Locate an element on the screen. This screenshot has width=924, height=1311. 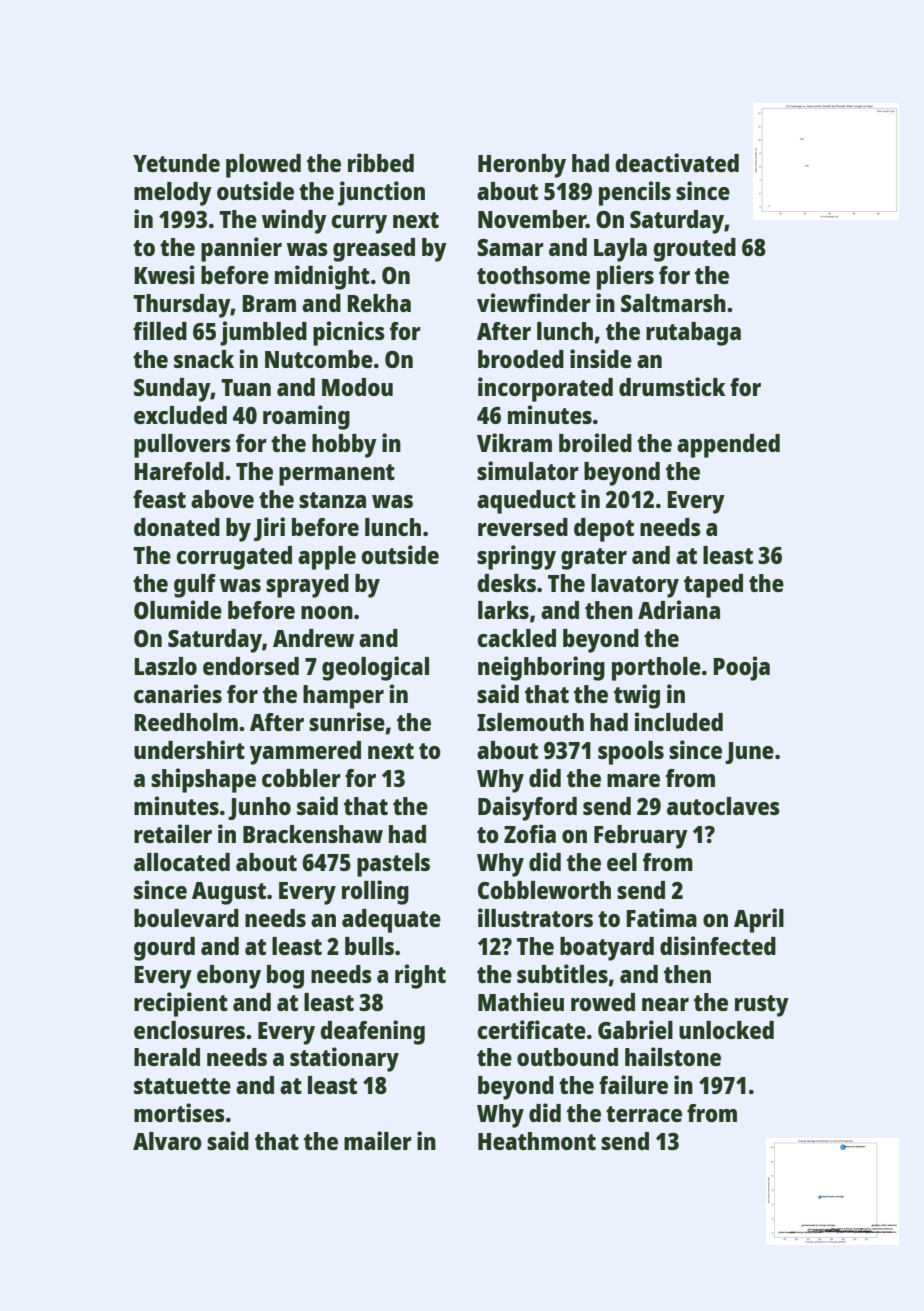
outbound is located at coordinates (567, 1057).
